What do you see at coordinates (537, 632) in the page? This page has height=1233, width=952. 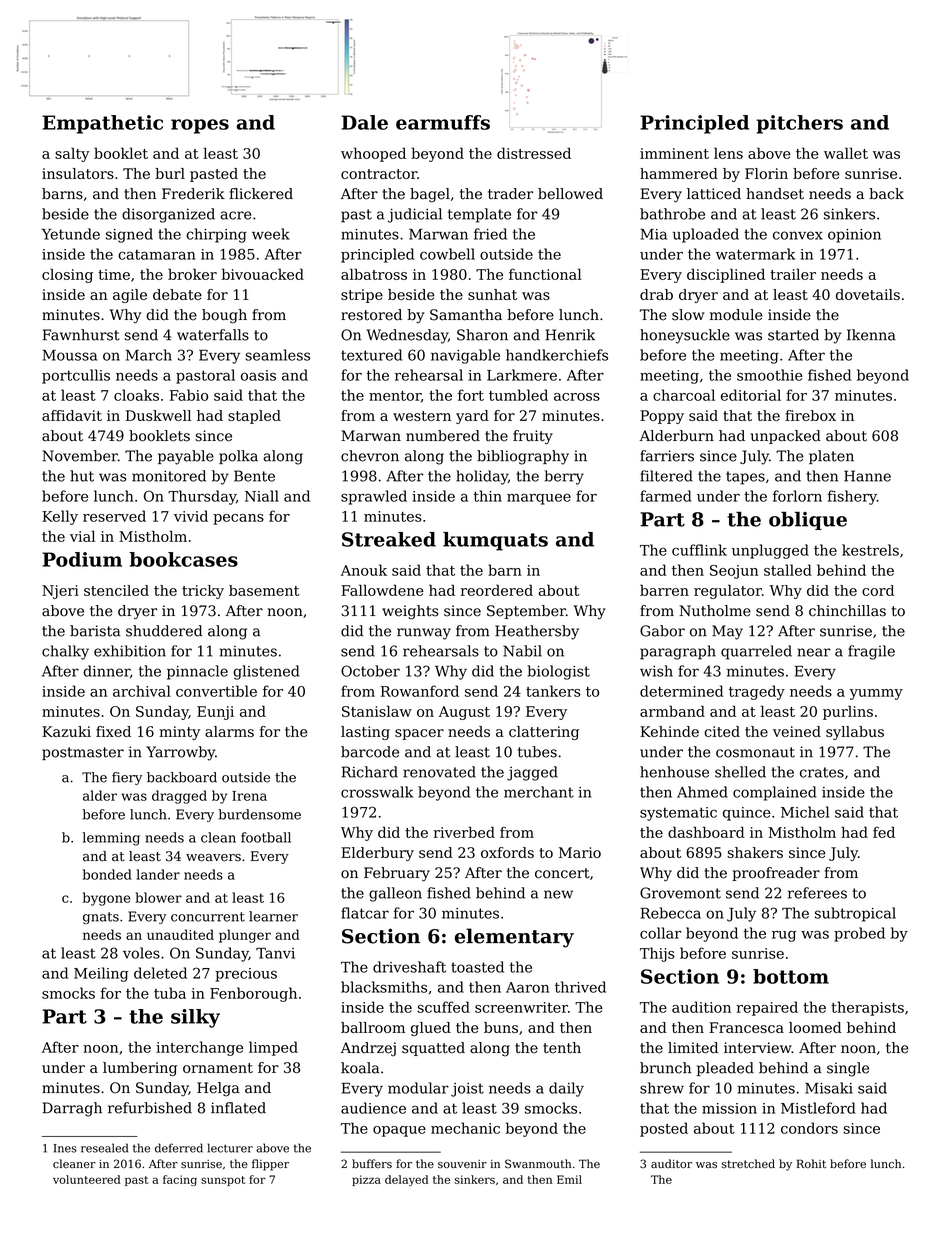 I see `Heathersby` at bounding box center [537, 632].
